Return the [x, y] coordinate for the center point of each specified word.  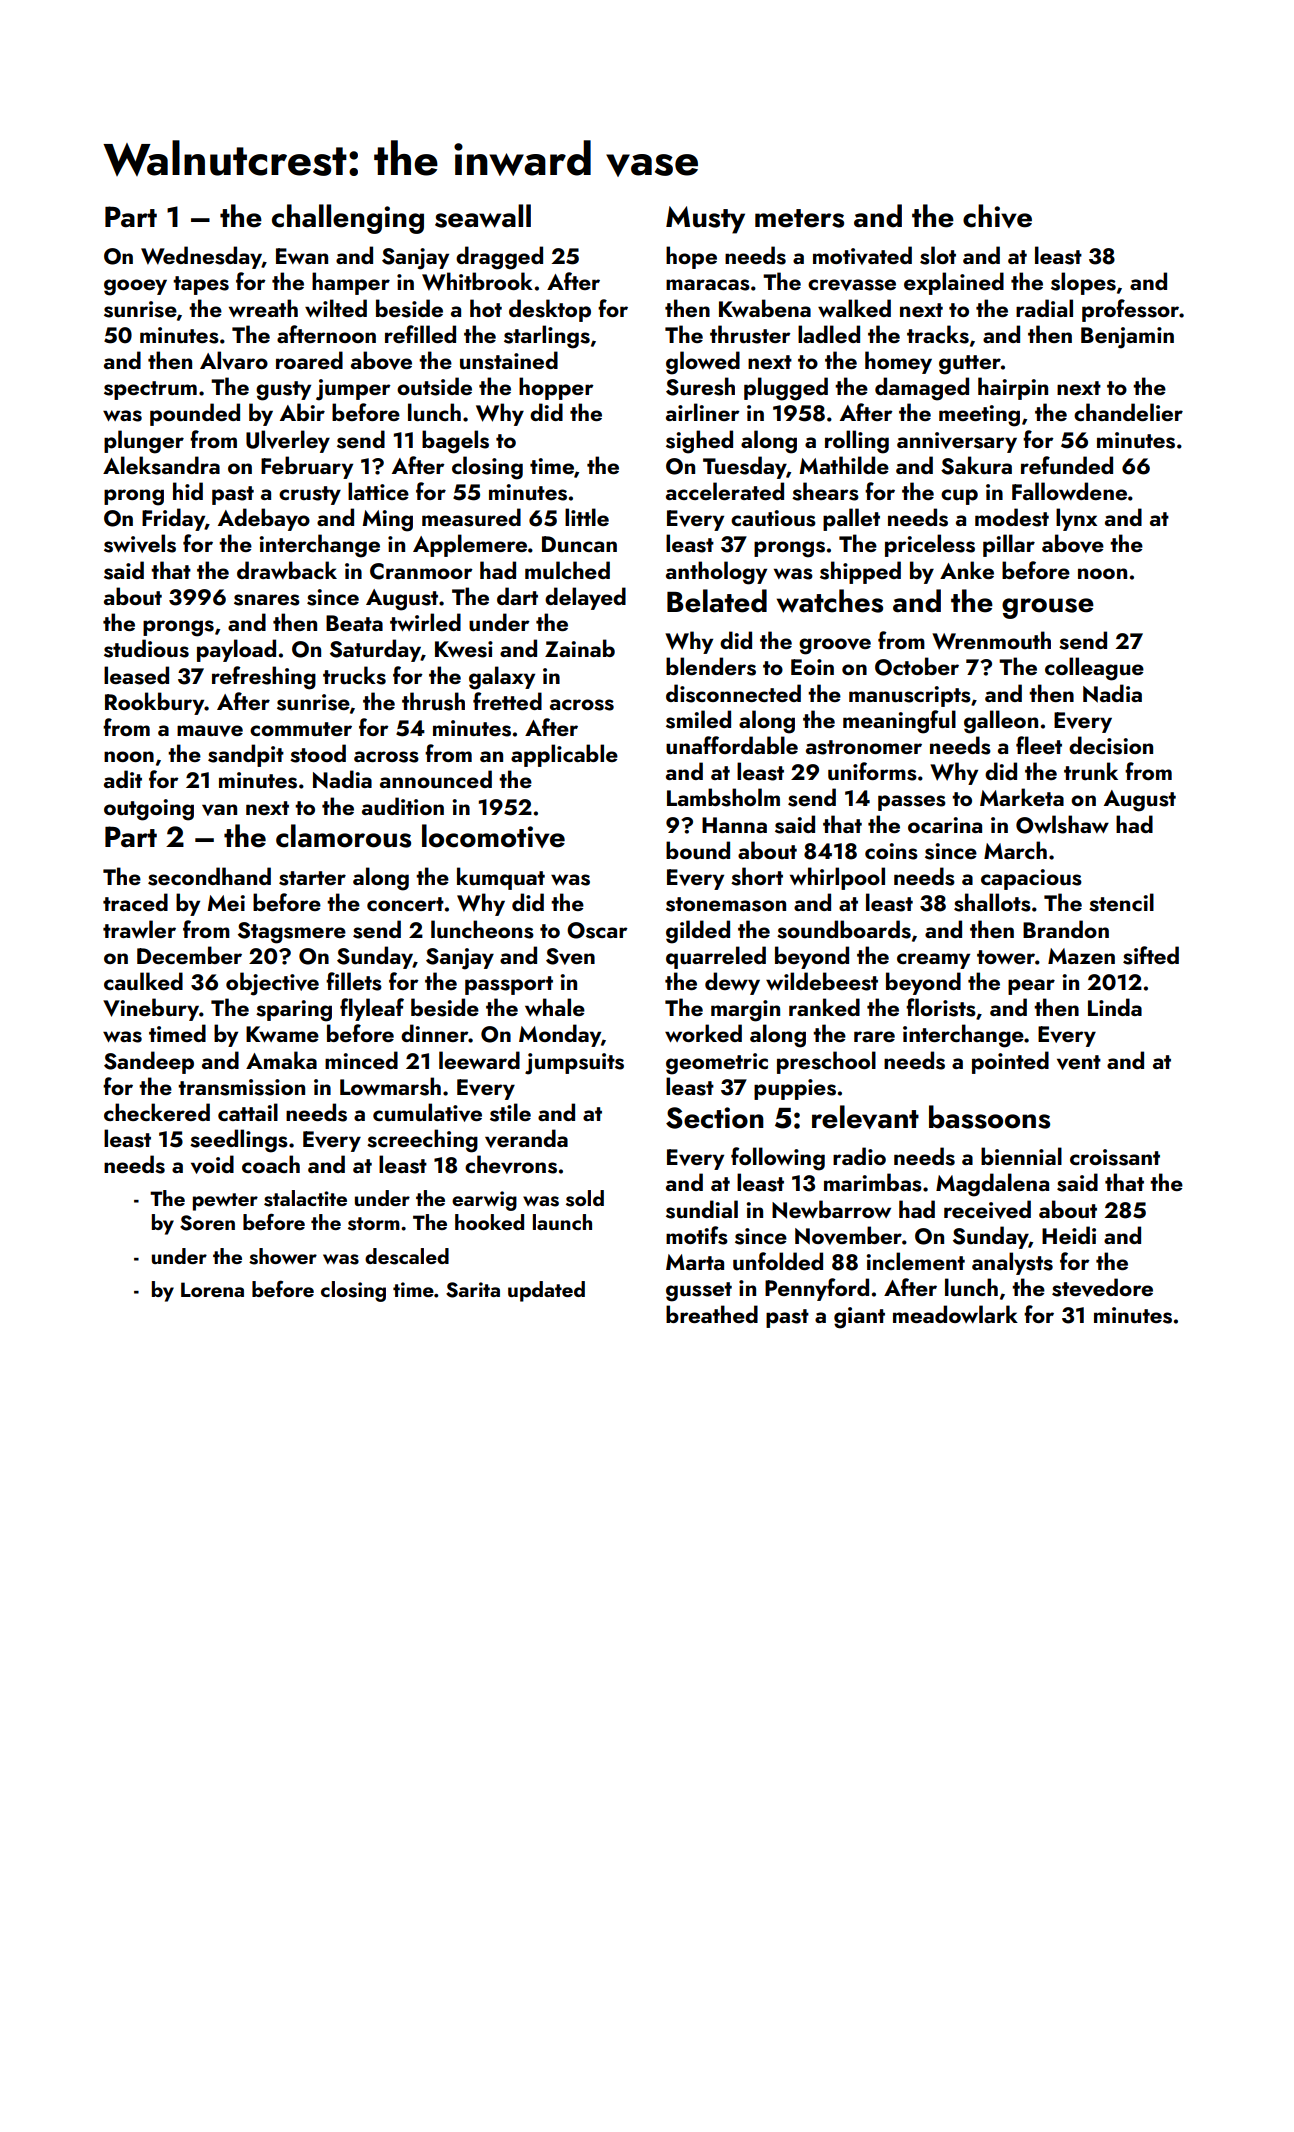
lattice [378, 491]
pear [1031, 987]
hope [691, 257]
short [757, 876]
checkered [157, 1112]
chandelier [1128, 412]
